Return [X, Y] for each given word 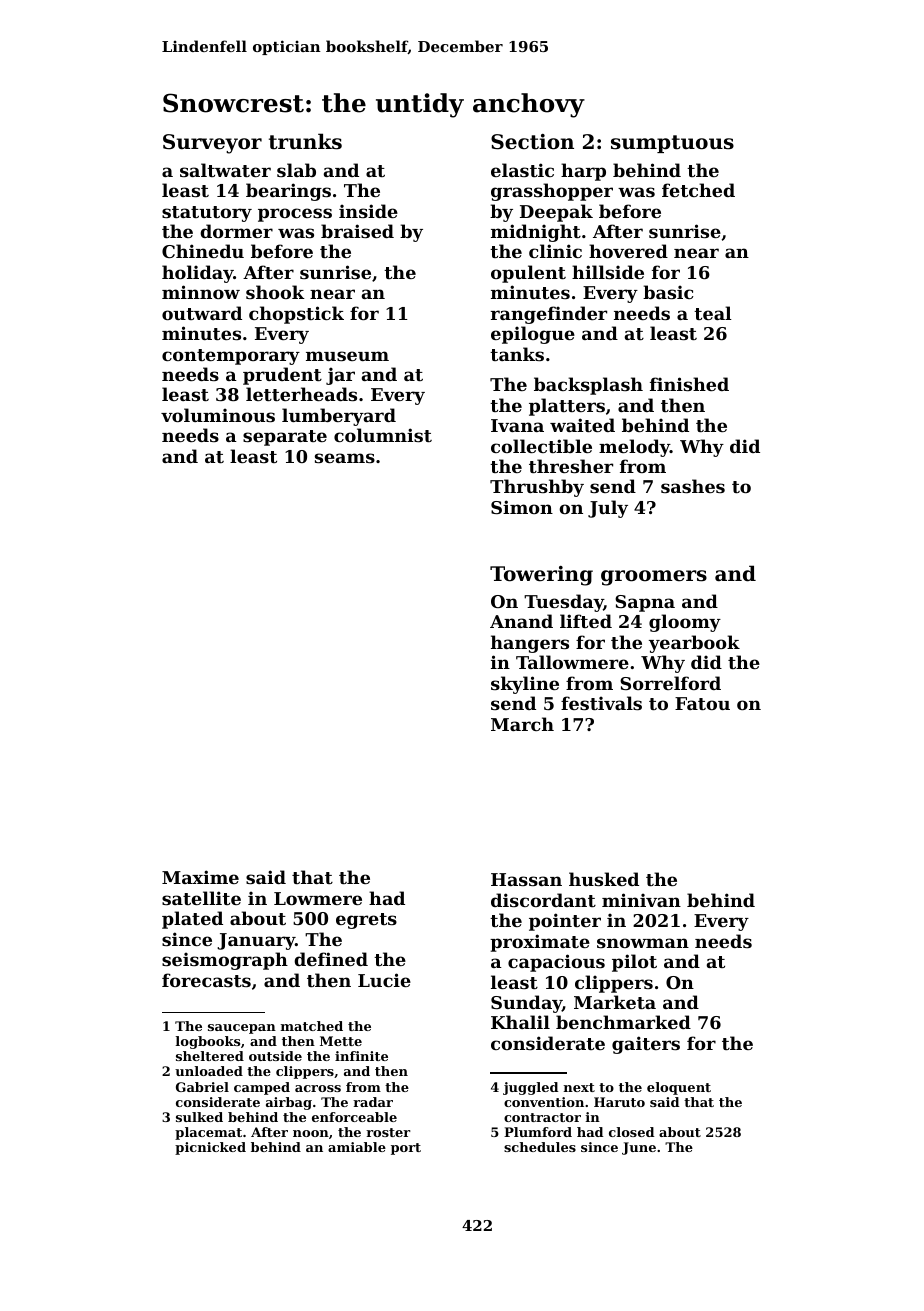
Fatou [702, 703]
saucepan [242, 1029]
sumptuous [672, 144]
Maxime [200, 877]
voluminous [218, 415]
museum [347, 356]
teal [713, 313]
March [522, 724]
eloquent [679, 1088]
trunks [305, 141]
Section [532, 142]
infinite [361, 1056]
